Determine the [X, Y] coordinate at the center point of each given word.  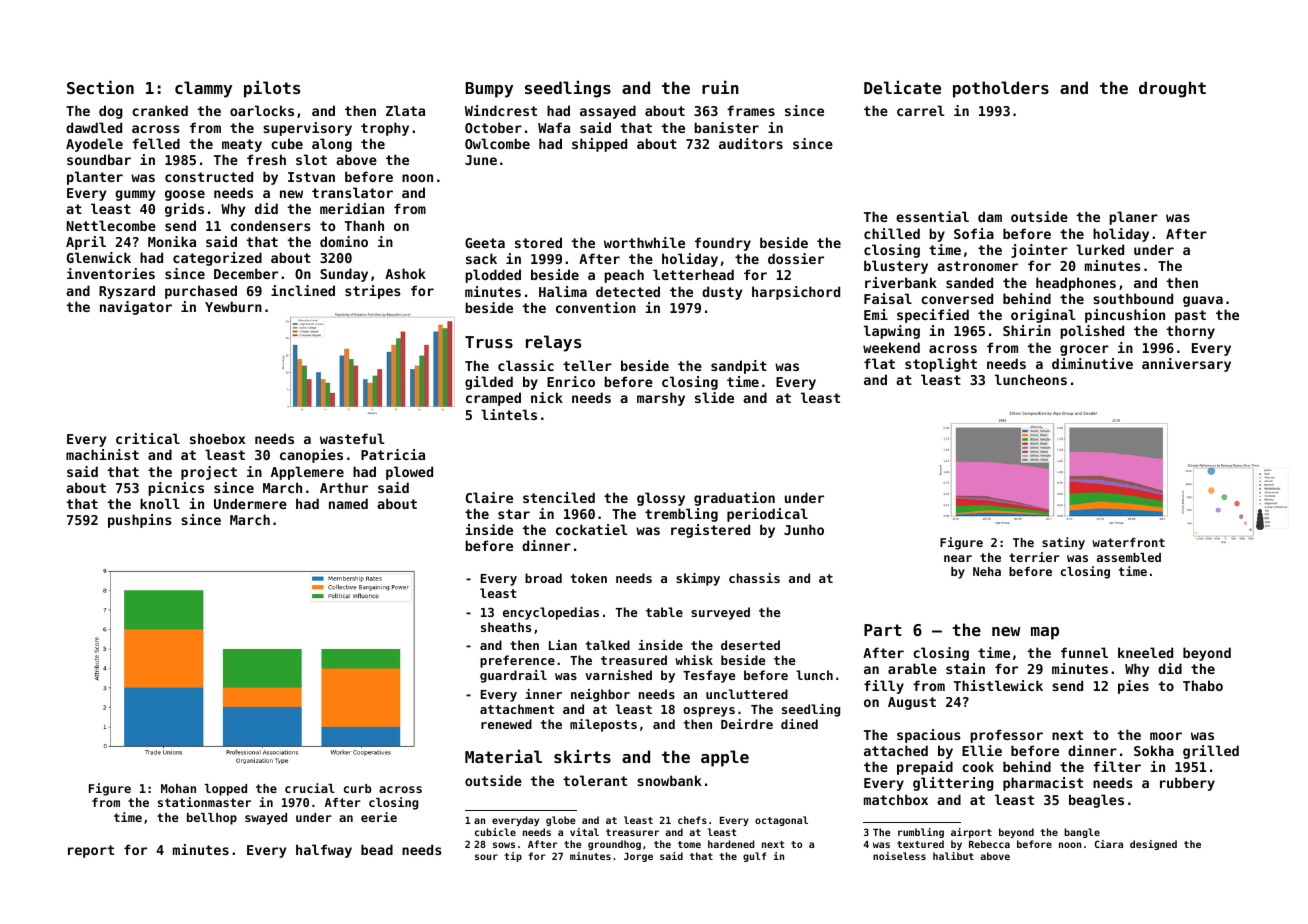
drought [1172, 89]
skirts [582, 756]
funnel [1084, 652]
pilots [272, 89]
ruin [720, 87]
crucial [310, 788]
